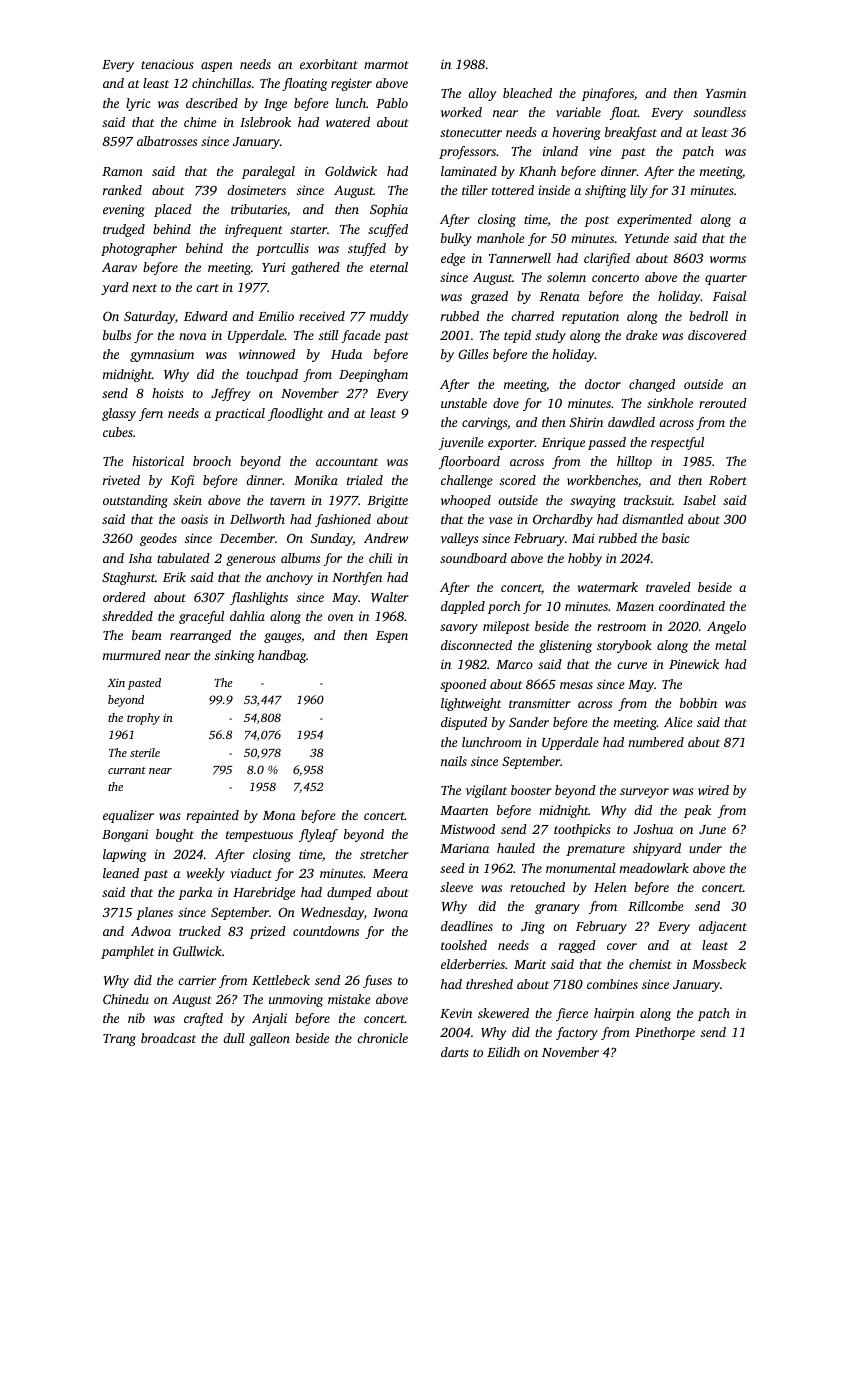  Describe the element at coordinates (251, 561) in the page. I see `generous` at that location.
